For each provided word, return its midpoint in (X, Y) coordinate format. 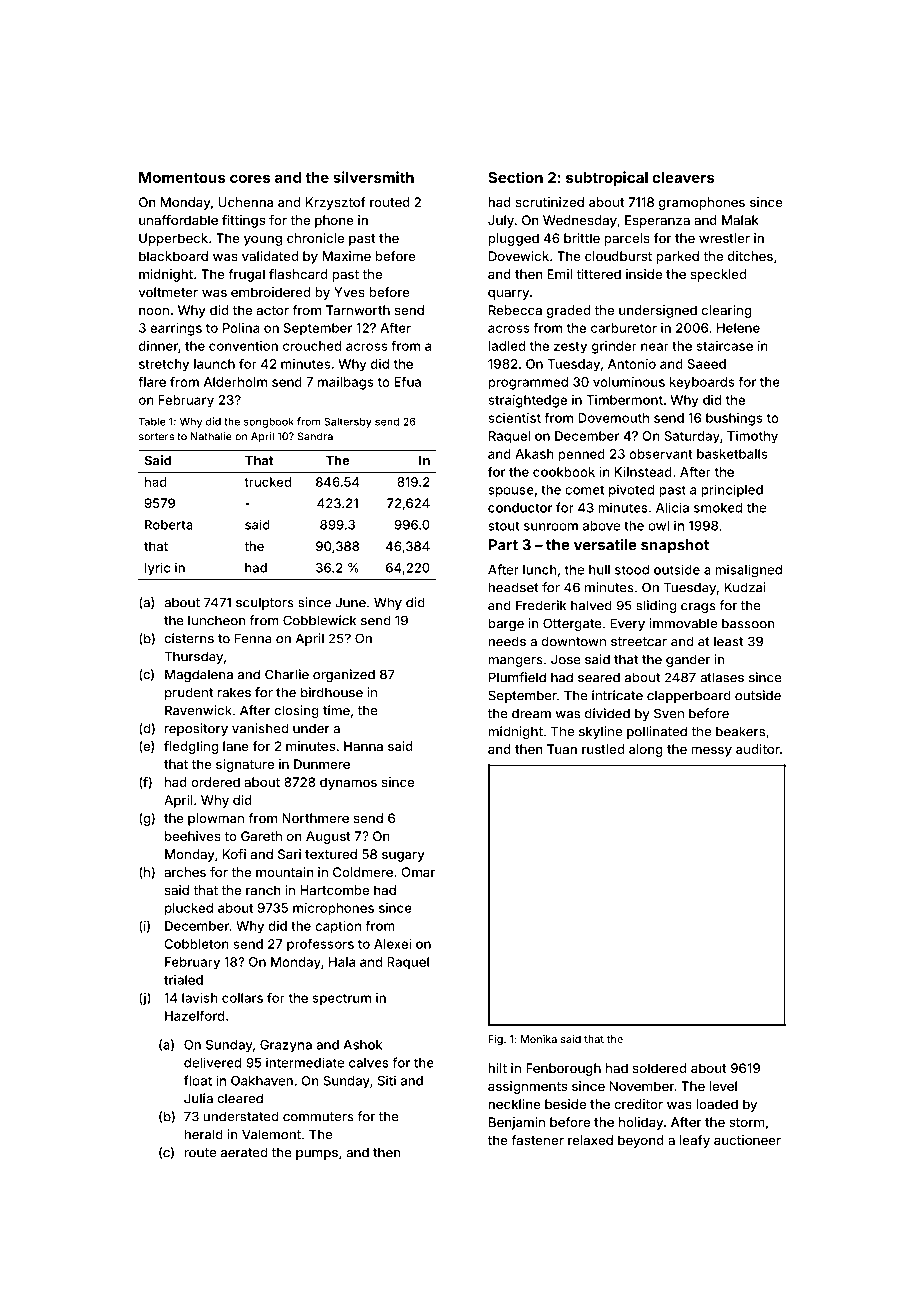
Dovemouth (613, 418)
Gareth (261, 836)
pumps (317, 1155)
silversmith (373, 177)
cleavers (683, 177)
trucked (267, 482)
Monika (539, 1039)
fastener (537, 1140)
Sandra (315, 436)
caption (338, 927)
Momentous (182, 177)
